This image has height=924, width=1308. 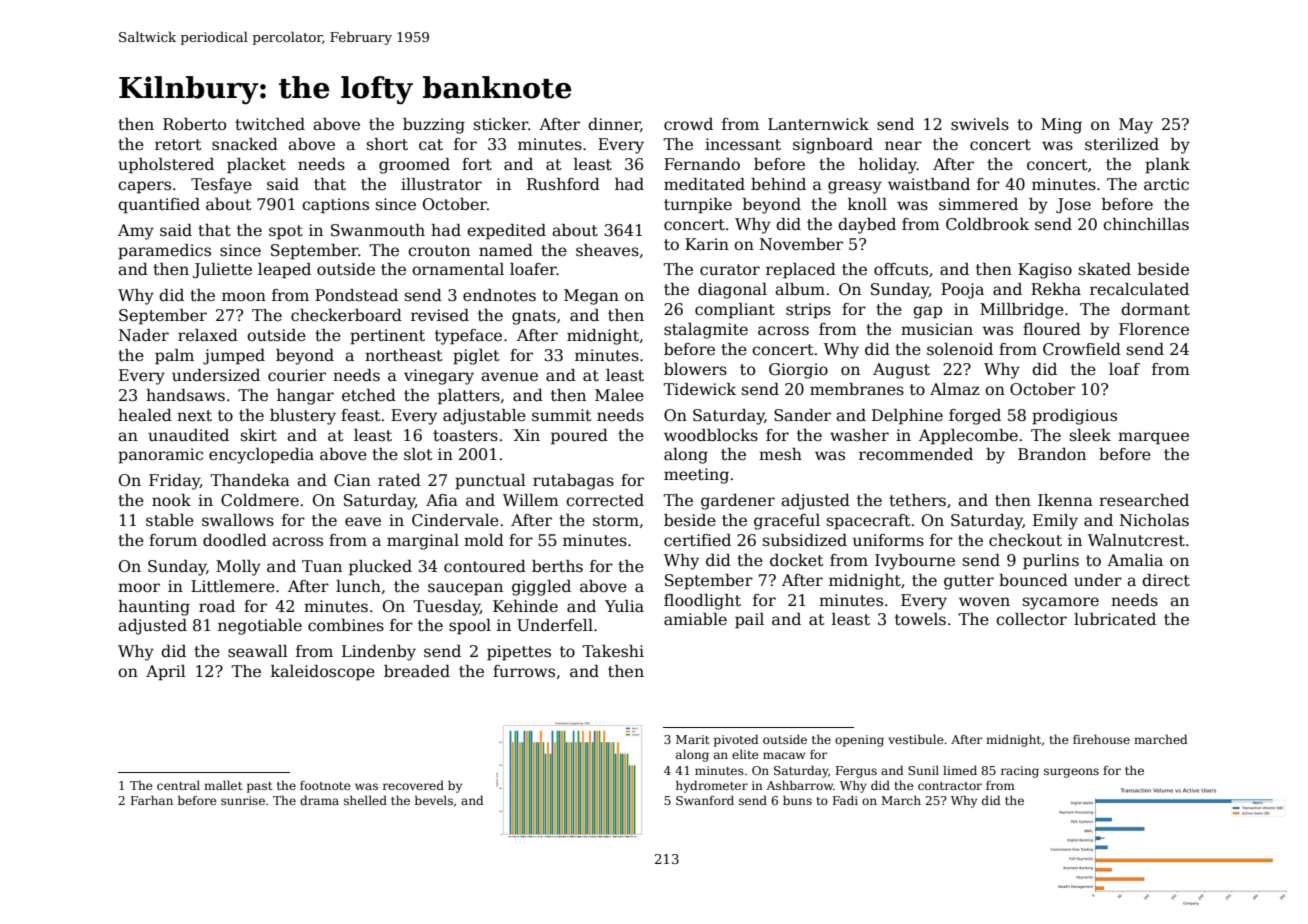 I want to click on Tuan, so click(x=322, y=566).
